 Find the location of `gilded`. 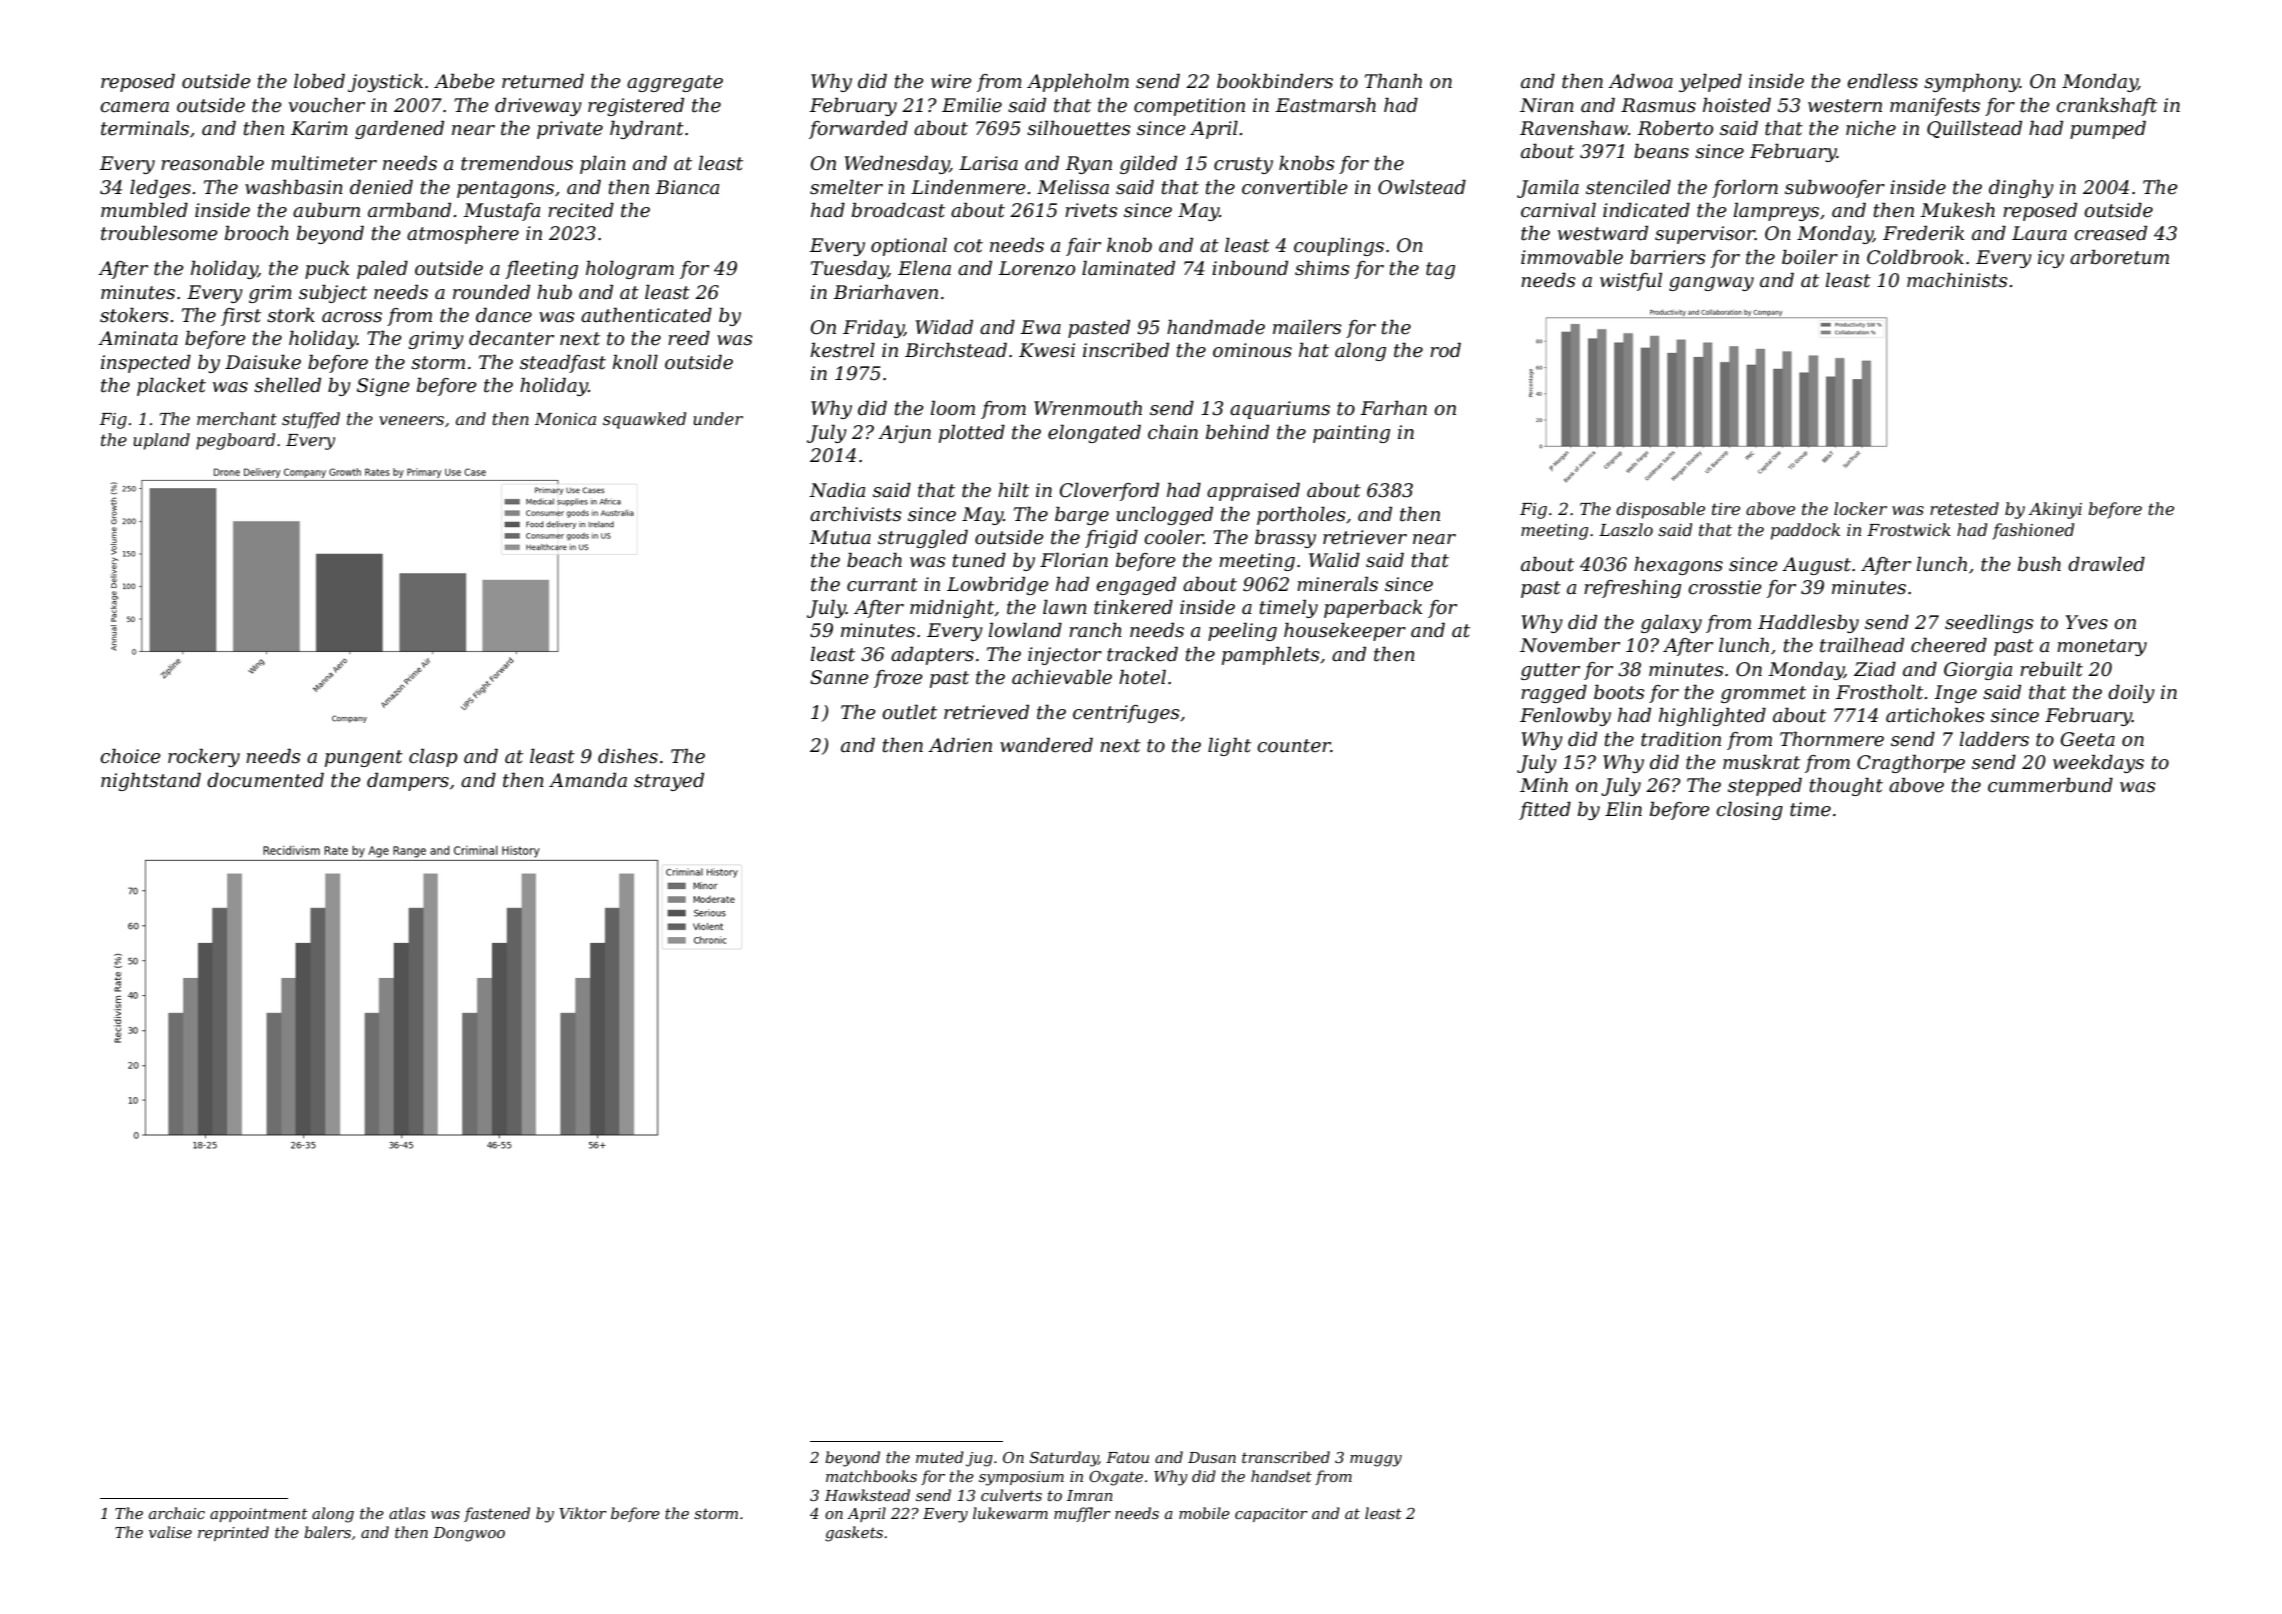

gilded is located at coordinates (1148, 165).
